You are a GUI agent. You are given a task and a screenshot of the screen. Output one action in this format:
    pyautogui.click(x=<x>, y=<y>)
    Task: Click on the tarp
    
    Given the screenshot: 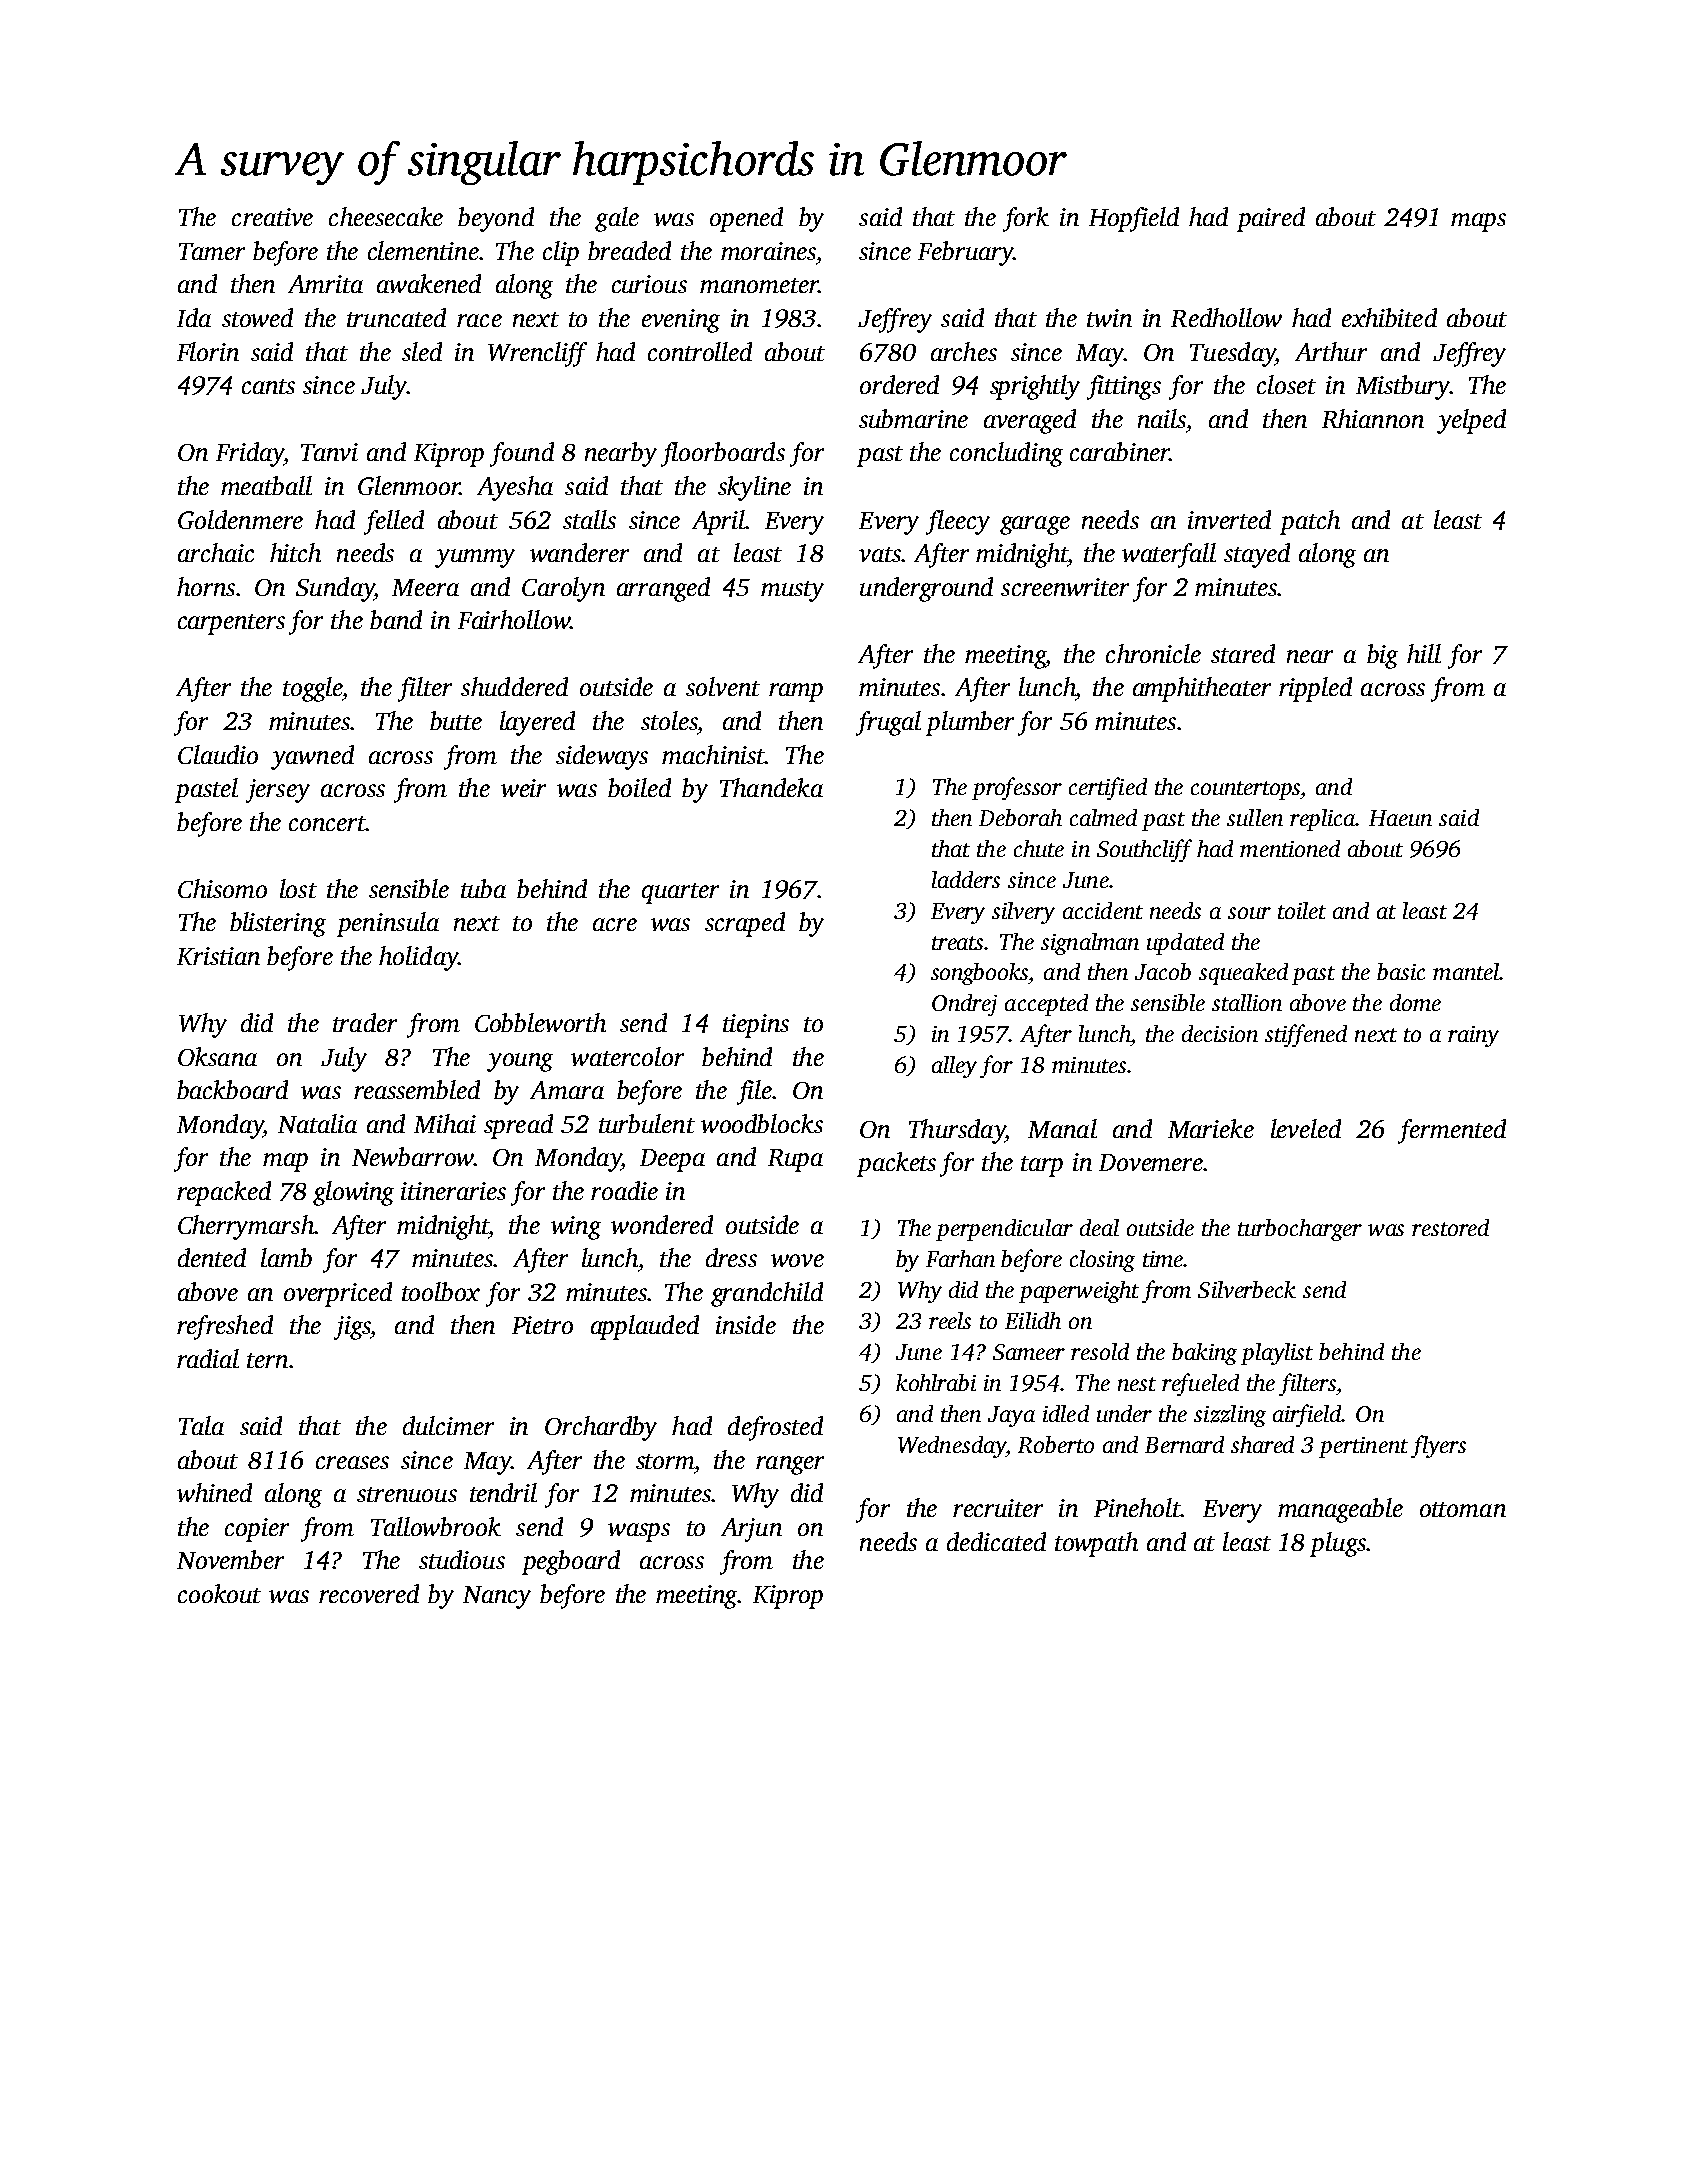 What is the action you would take?
    pyautogui.click(x=1042, y=1166)
